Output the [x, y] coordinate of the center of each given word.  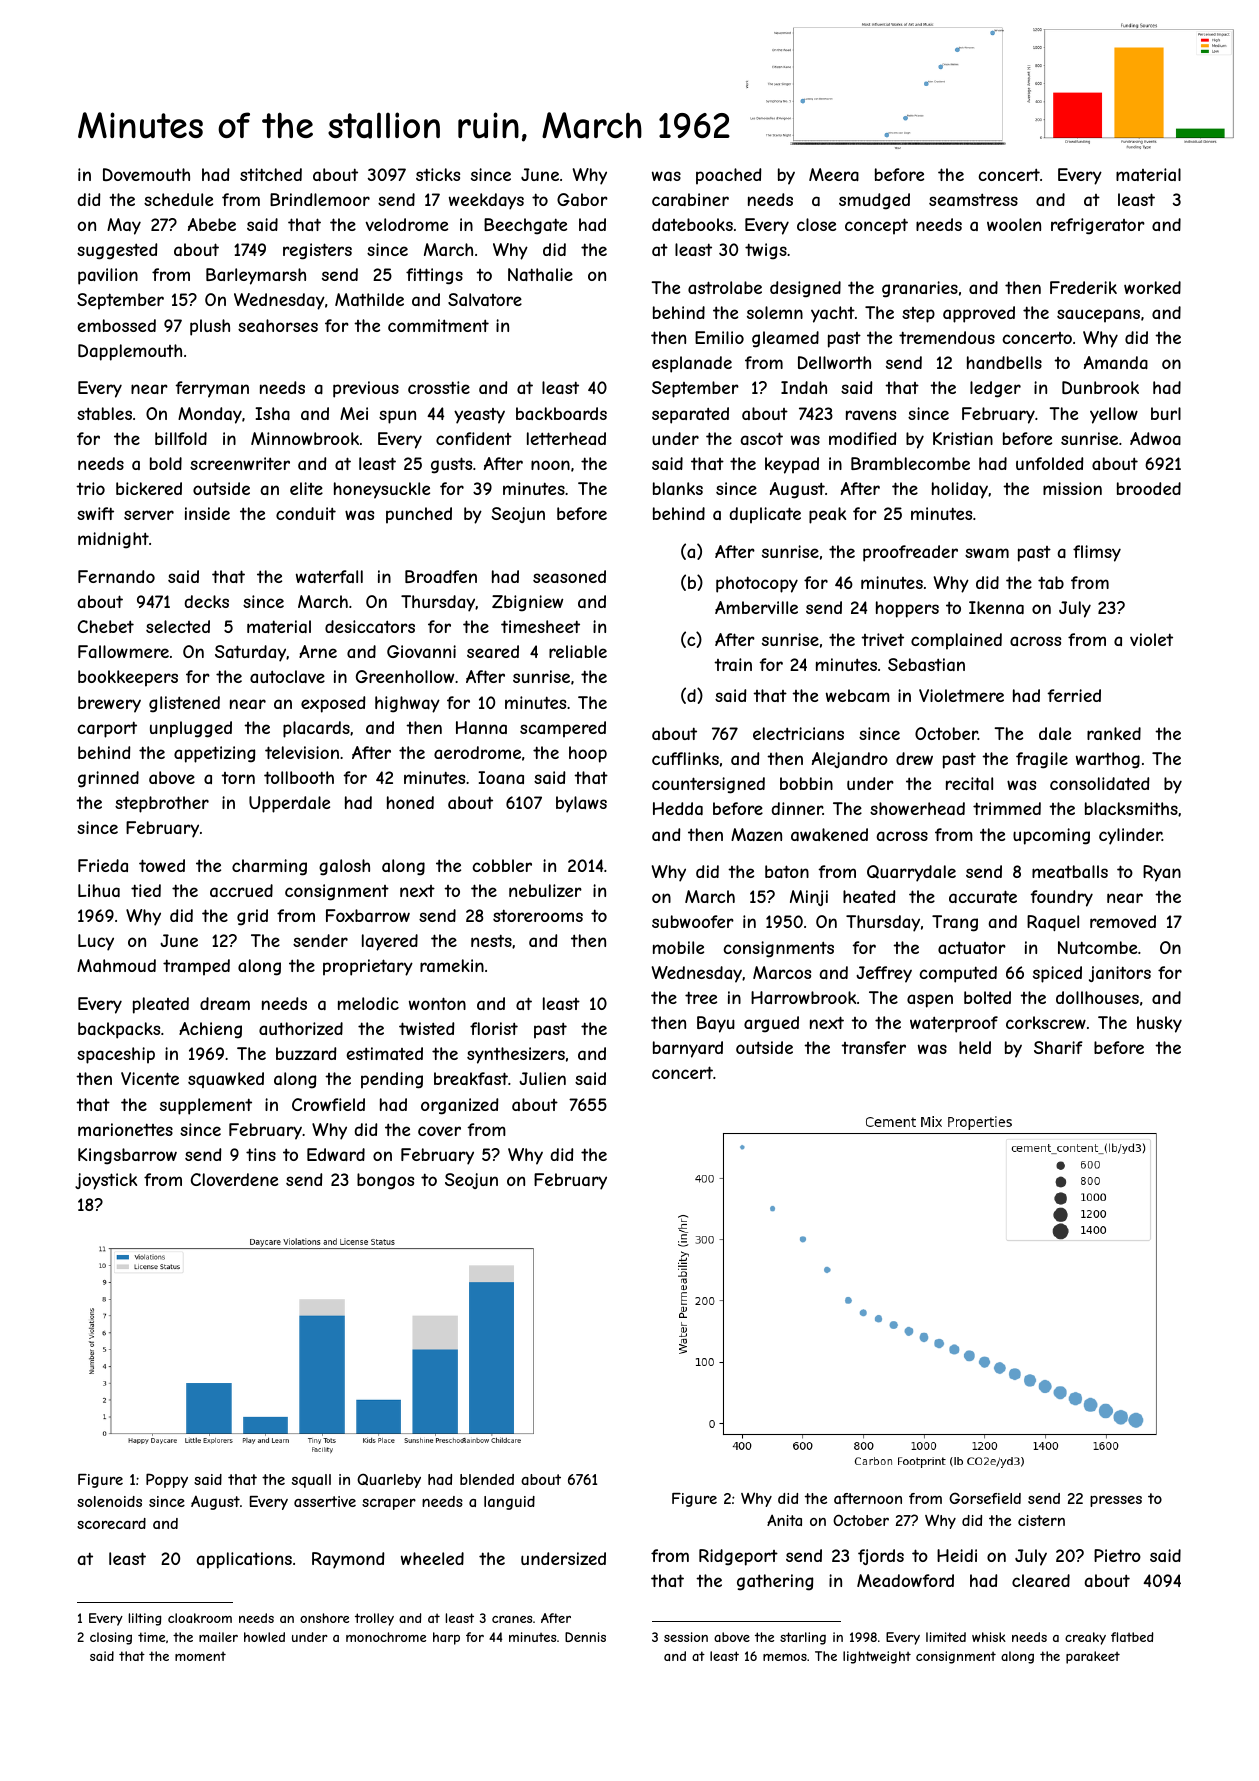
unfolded [1049, 463]
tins [261, 1154]
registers [317, 251]
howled [264, 1637]
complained [956, 641]
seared [493, 651]
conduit [306, 513]
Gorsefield [985, 1498]
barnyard [688, 1049]
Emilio [719, 337]
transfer [873, 1047]
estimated [384, 1053]
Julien [542, 1078]
